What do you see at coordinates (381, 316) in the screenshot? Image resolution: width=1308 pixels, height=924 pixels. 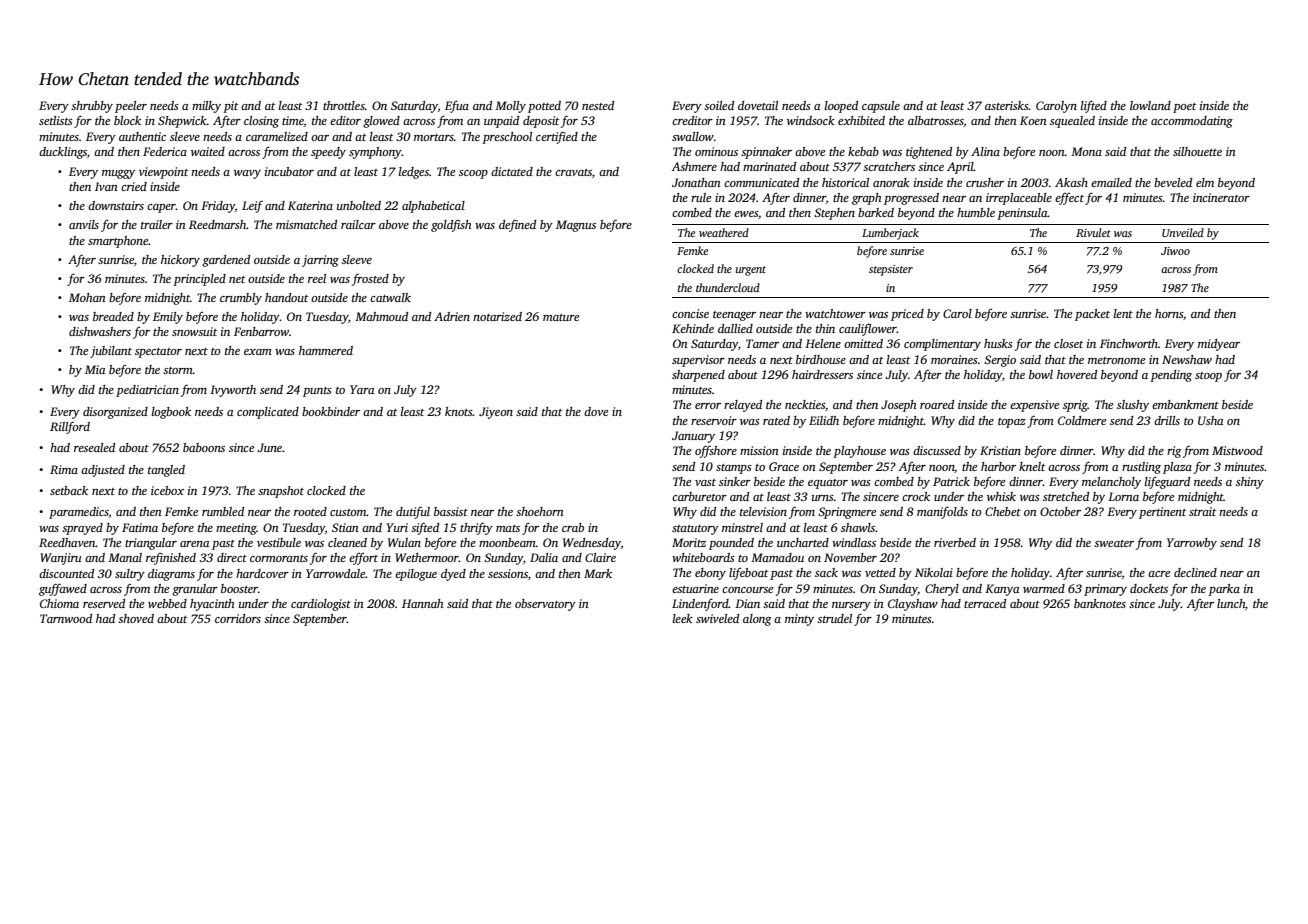 I see `Mahmoud` at bounding box center [381, 316].
